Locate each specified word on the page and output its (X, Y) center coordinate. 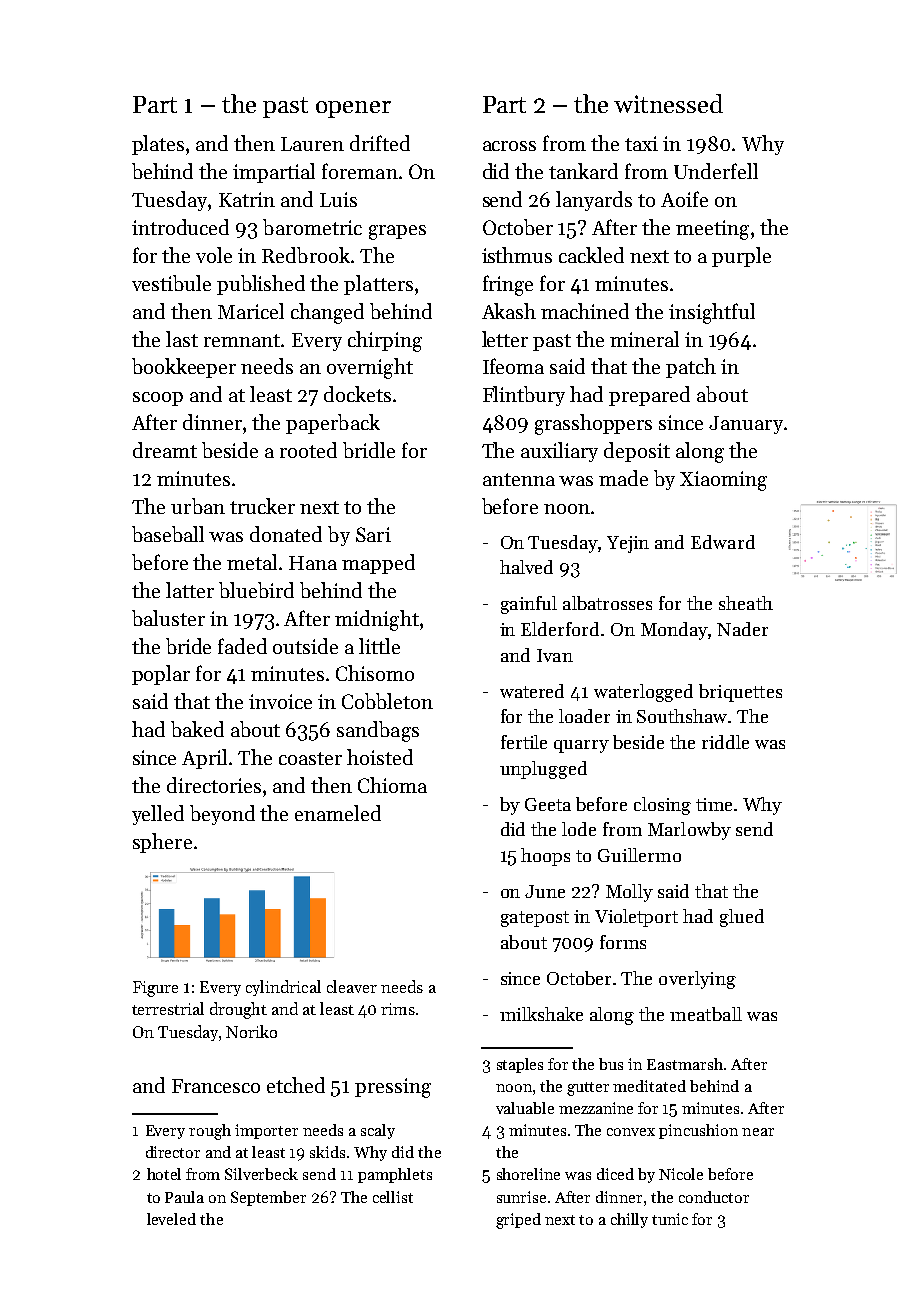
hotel (164, 1174)
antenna (519, 479)
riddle (725, 742)
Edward (723, 542)
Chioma (392, 785)
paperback (333, 424)
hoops (545, 857)
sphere (162, 843)
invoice (280, 701)
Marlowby (689, 831)
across (509, 146)
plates (158, 145)
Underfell (716, 171)
